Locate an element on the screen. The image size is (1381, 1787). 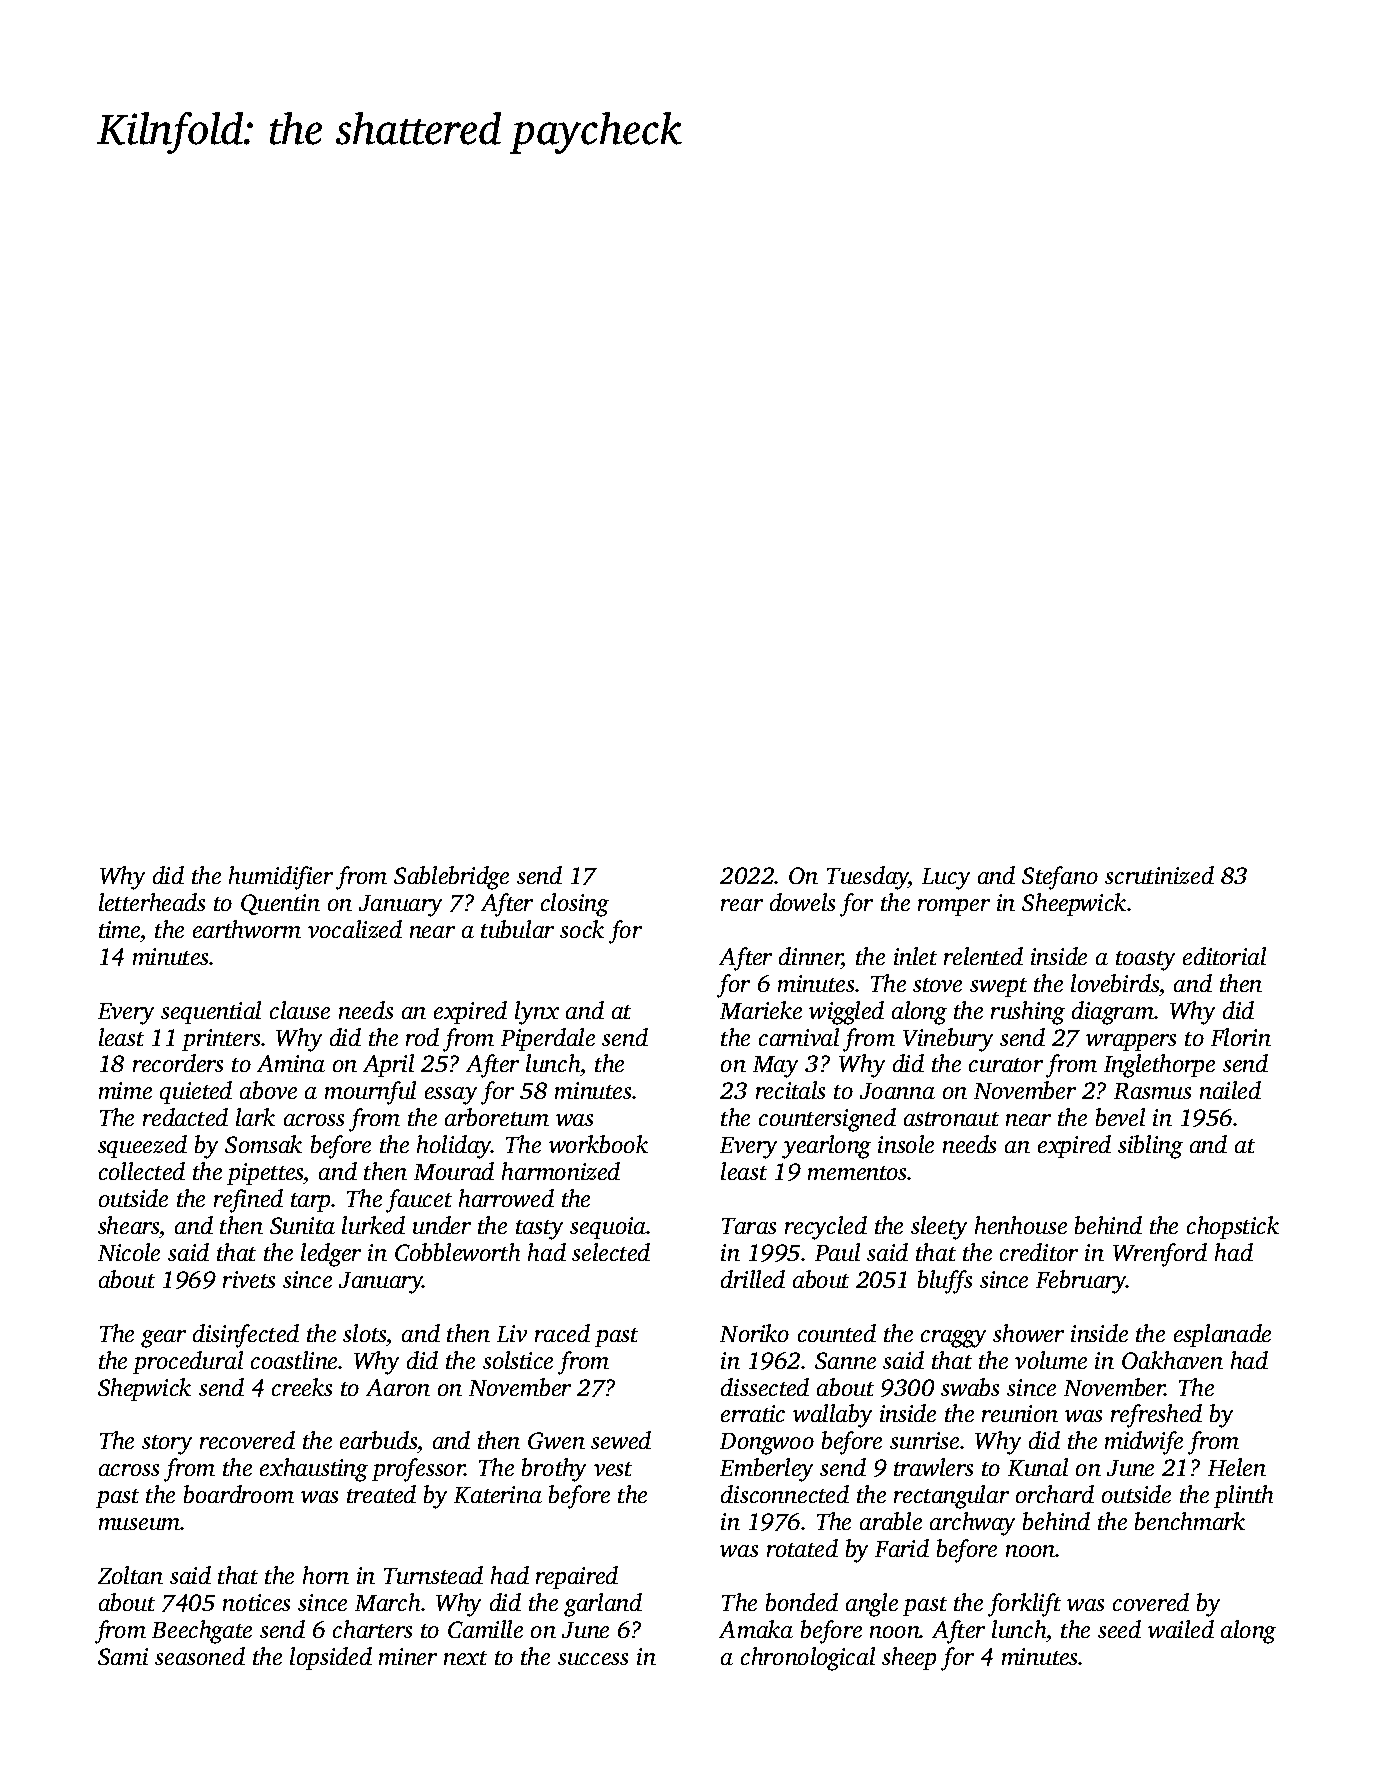
chronological is located at coordinates (808, 1659).
